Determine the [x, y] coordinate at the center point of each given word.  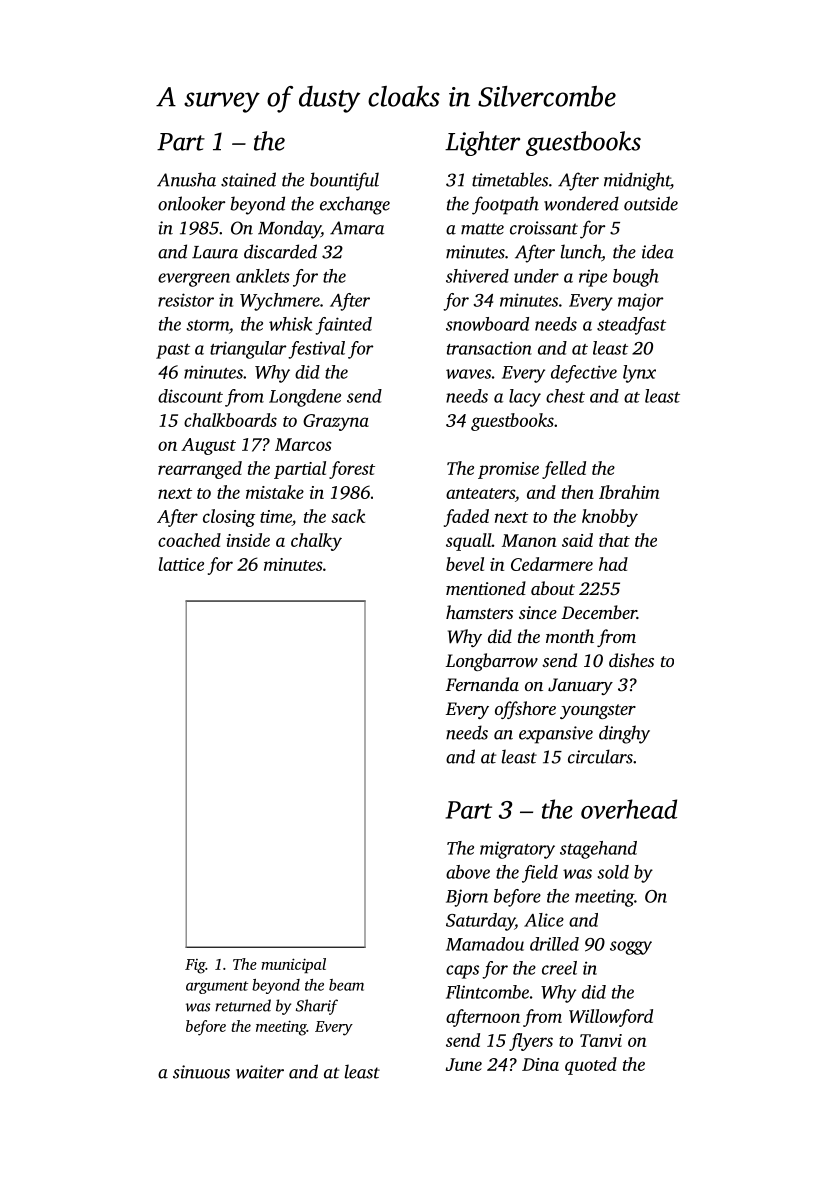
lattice [181, 564]
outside [651, 203]
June [464, 1064]
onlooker [191, 203]
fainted [343, 326]
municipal [293, 965]
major [640, 302]
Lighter [482, 143]
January [580, 686]
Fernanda [482, 684]
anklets [263, 276]
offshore [525, 710]
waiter [260, 1072]
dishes [631, 660]
